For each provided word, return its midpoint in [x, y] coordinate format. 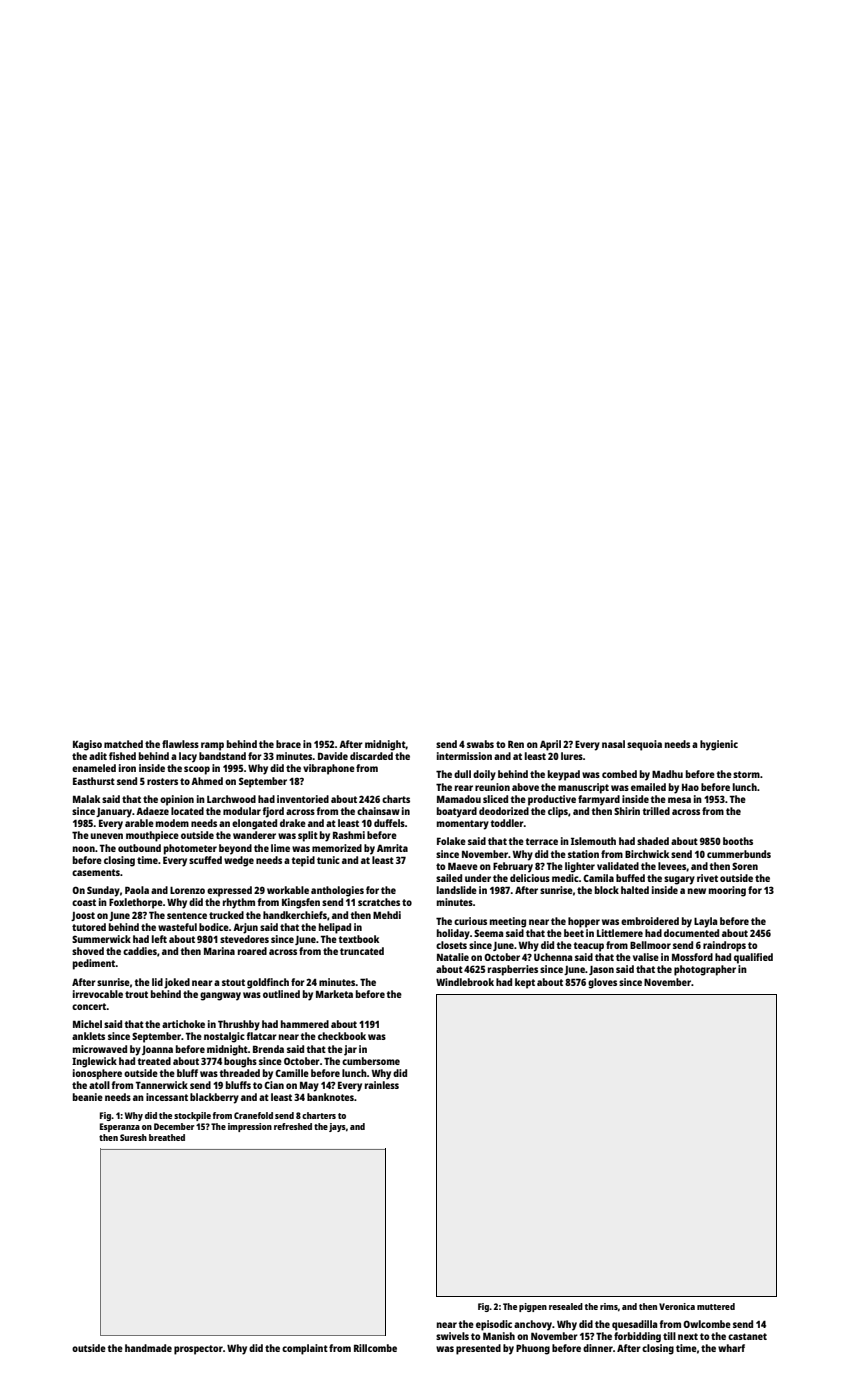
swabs [480, 744]
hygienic [719, 745]
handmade [148, 1348]
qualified [753, 958]
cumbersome [371, 1061]
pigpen [533, 1307]
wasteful [177, 927]
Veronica [677, 1306]
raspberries [513, 970]
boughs [240, 1062]
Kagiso [87, 745]
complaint [305, 1349]
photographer [705, 970]
